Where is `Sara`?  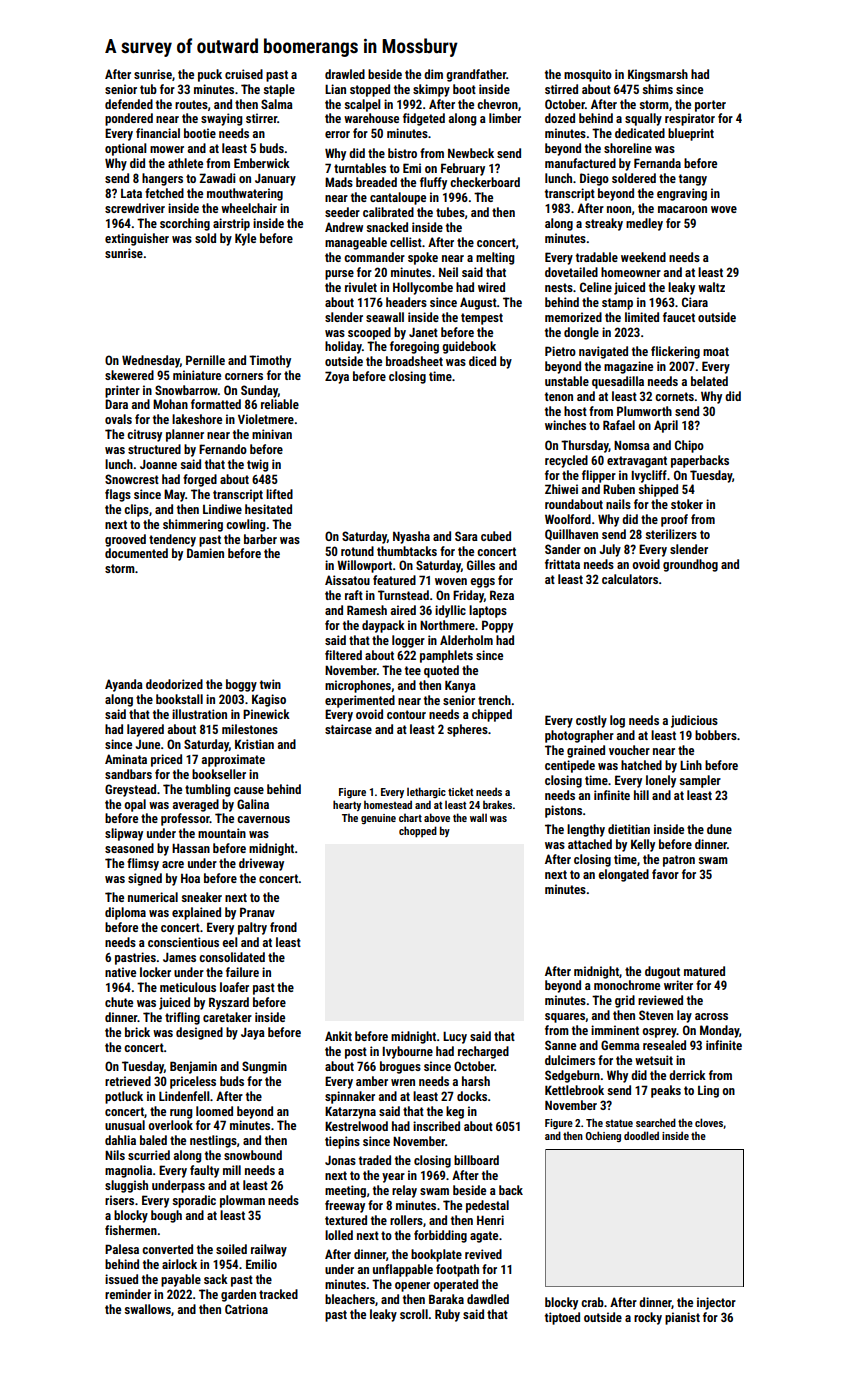
Sara is located at coordinates (466, 536).
